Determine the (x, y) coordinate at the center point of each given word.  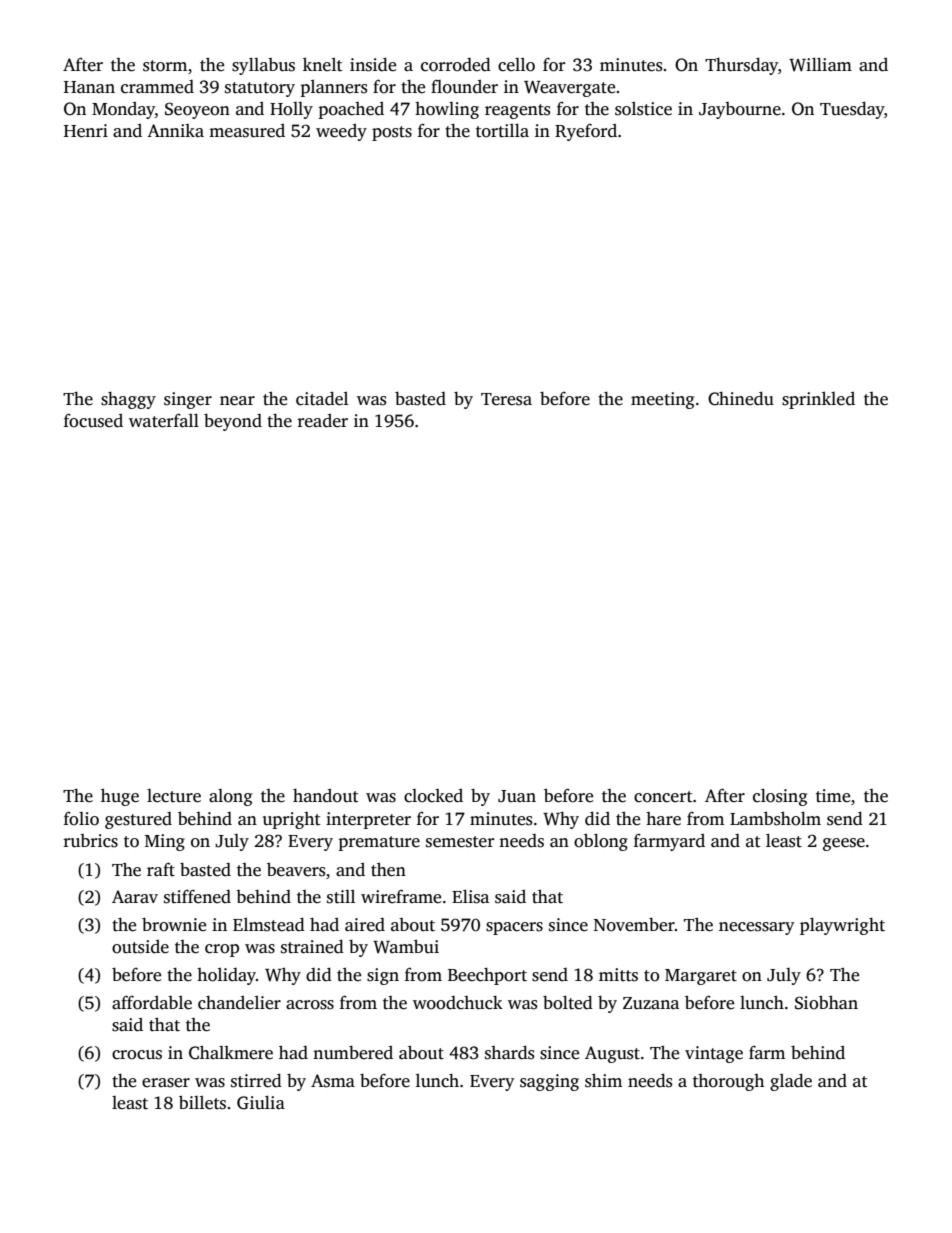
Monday (123, 110)
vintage (714, 1054)
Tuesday (852, 110)
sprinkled (818, 400)
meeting (662, 400)
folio (81, 818)
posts (392, 133)
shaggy (128, 400)
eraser (166, 1083)
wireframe (401, 896)
